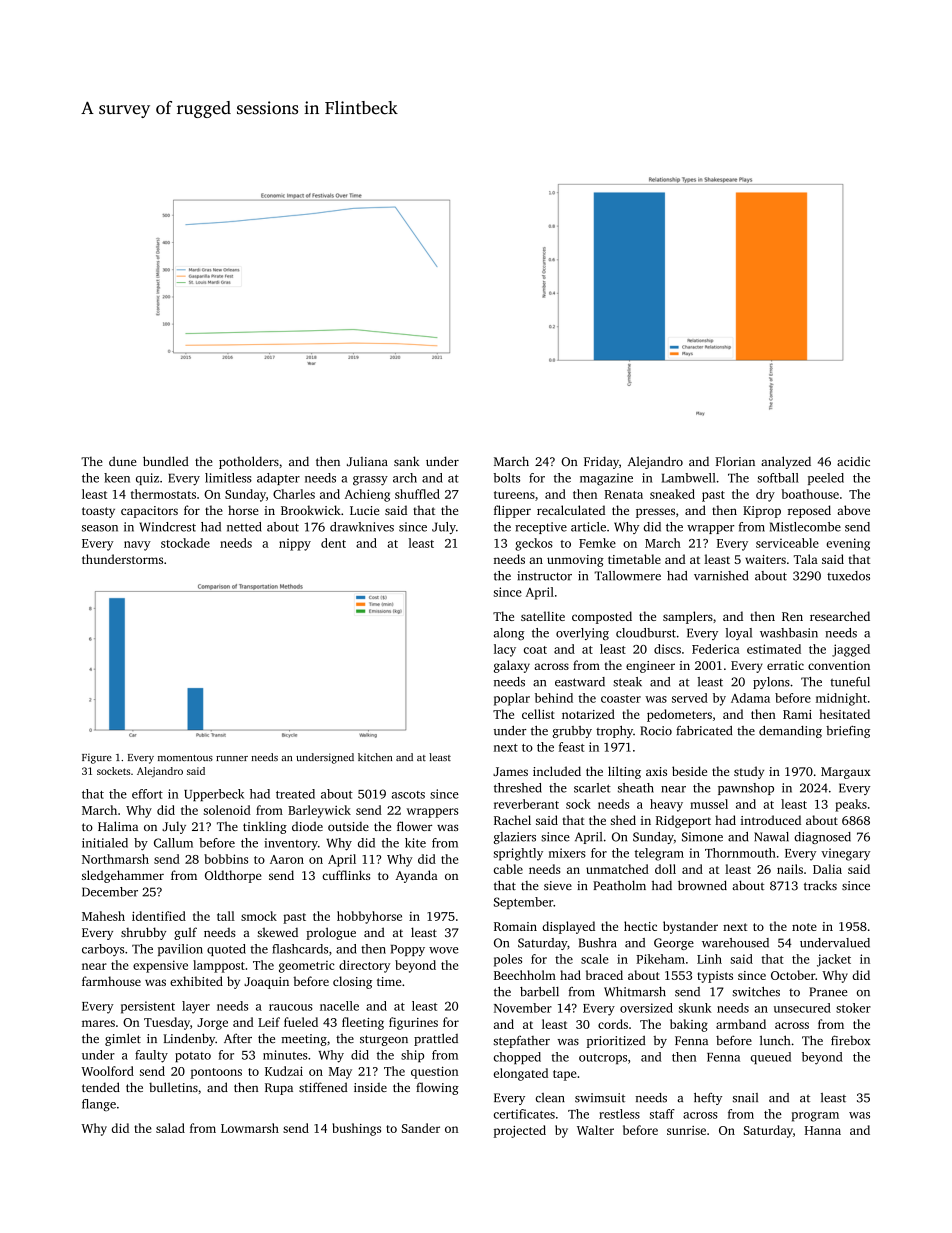 The height and width of the screenshot is (1233, 952). What do you see at coordinates (250, 1128) in the screenshot?
I see `Lowmarsh` at bounding box center [250, 1128].
